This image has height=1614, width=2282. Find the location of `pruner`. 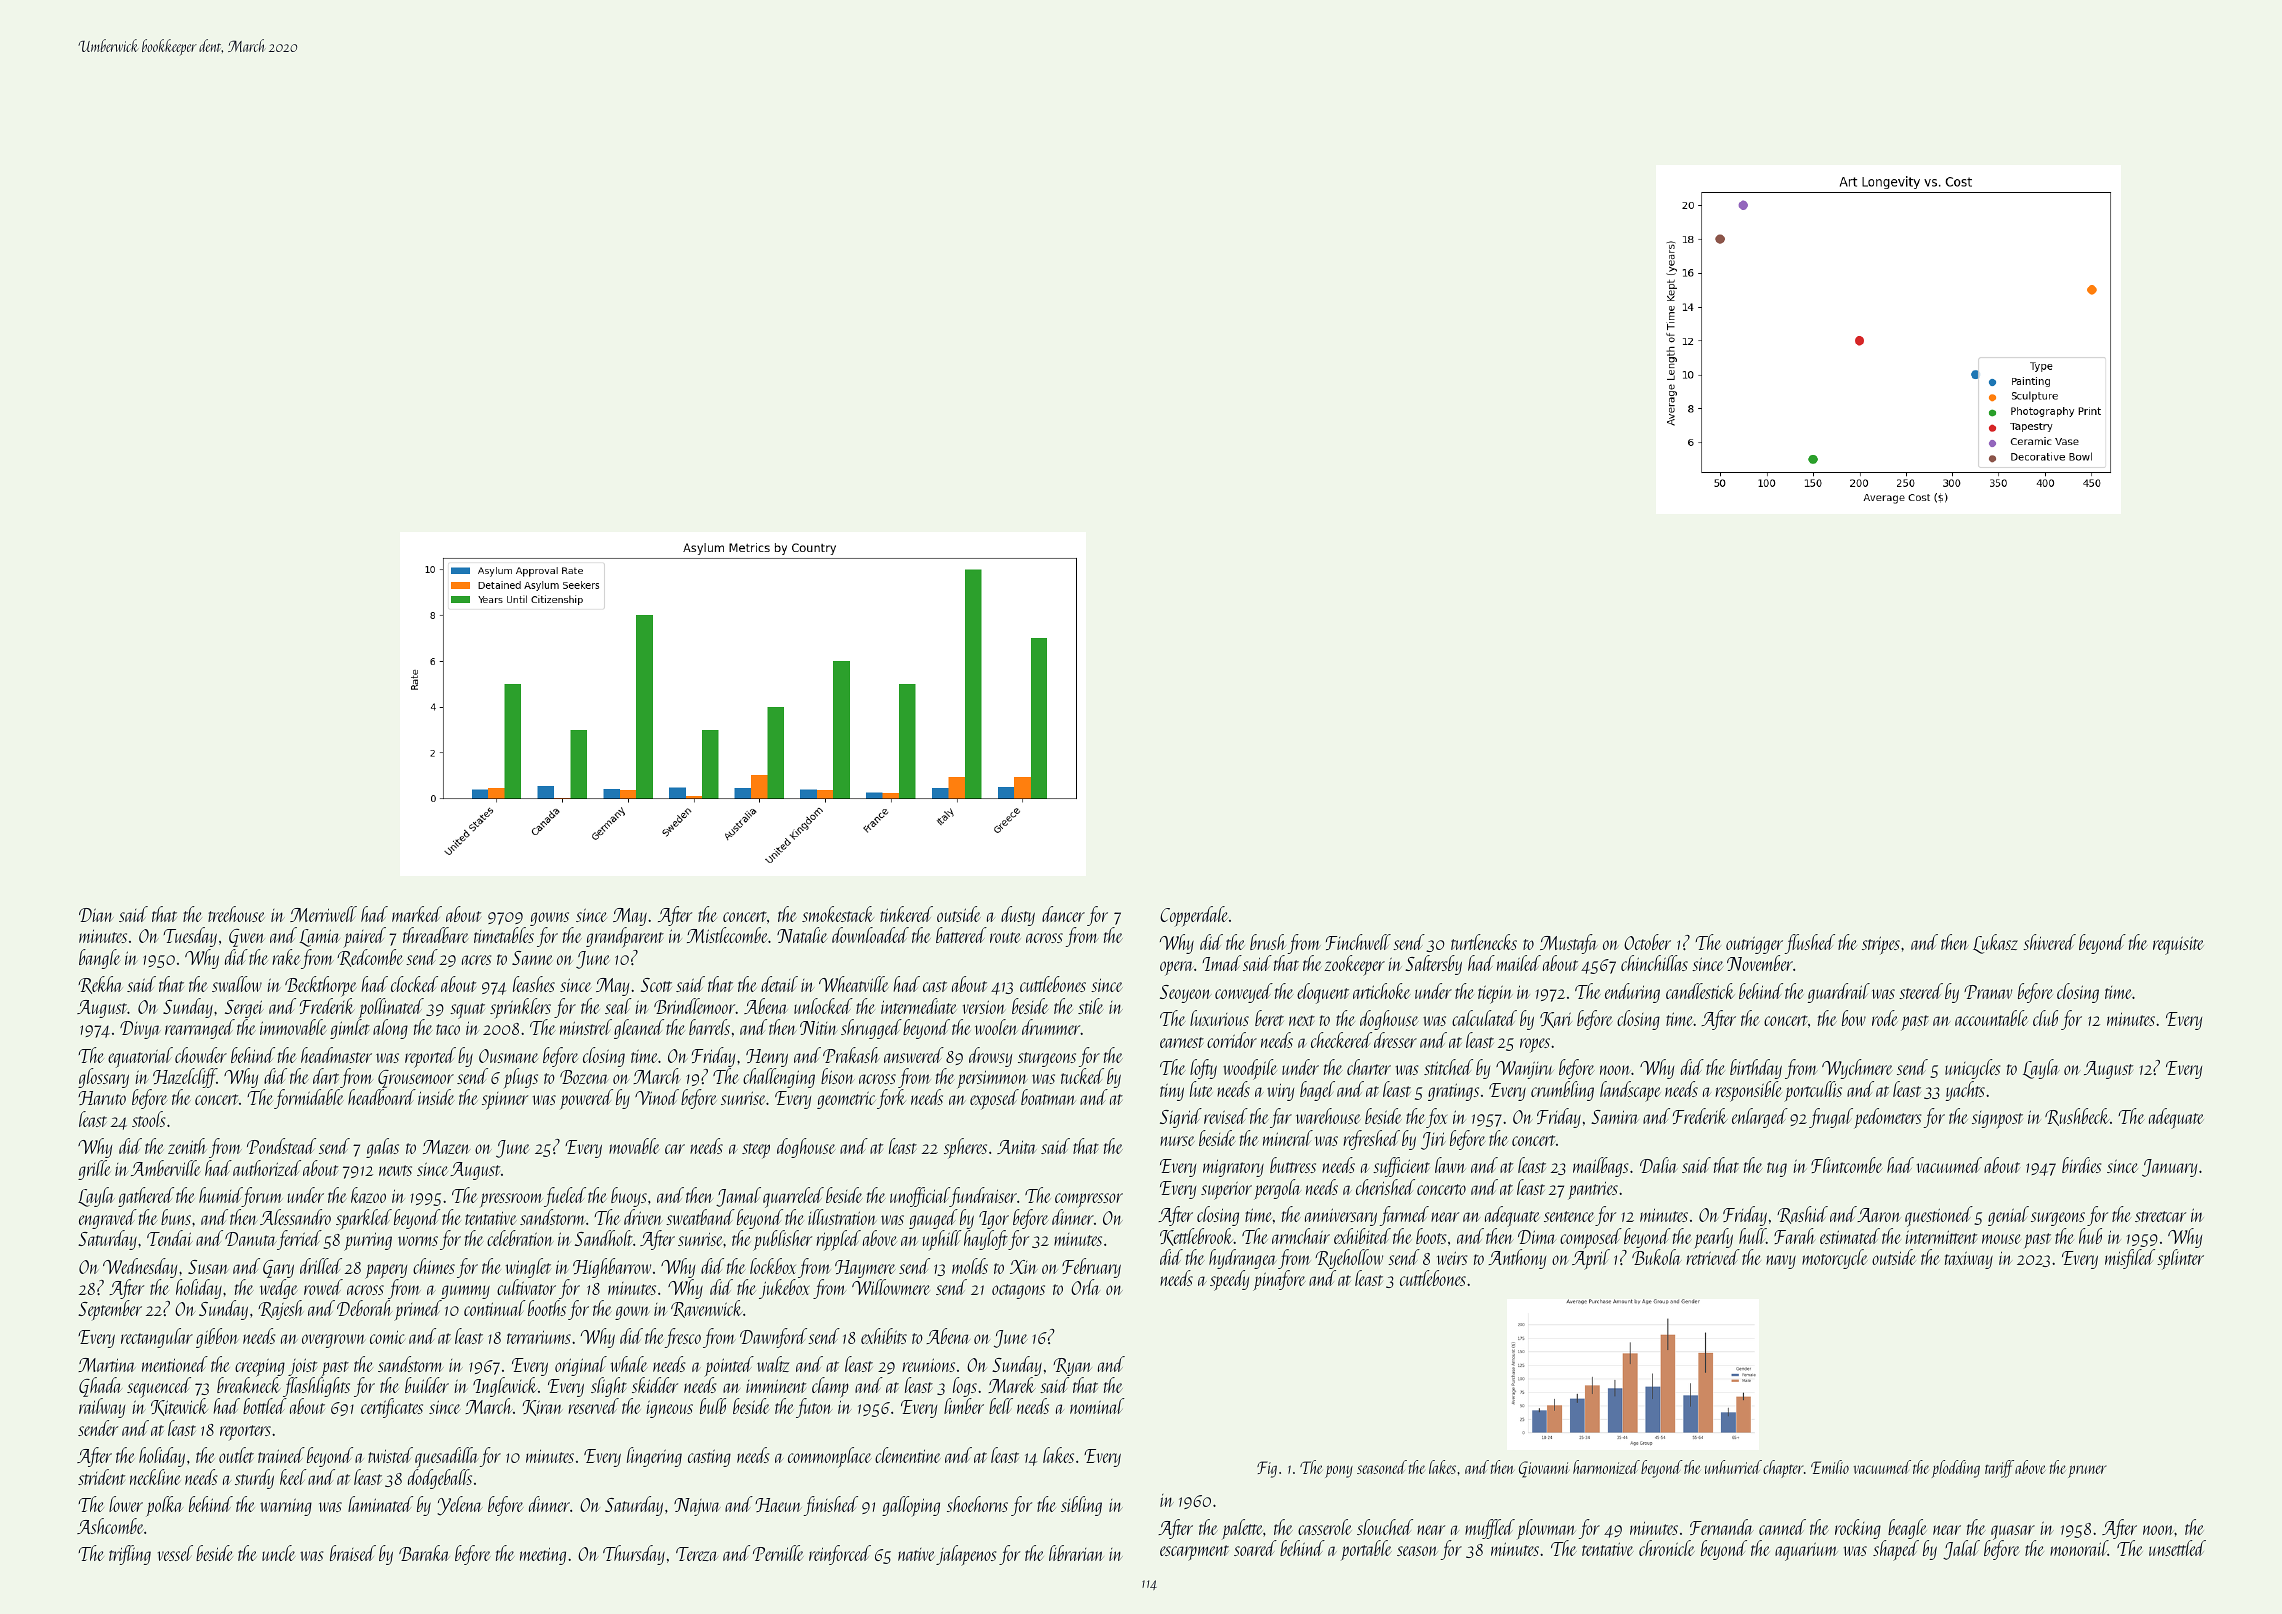

pruner is located at coordinates (2087, 1471).
